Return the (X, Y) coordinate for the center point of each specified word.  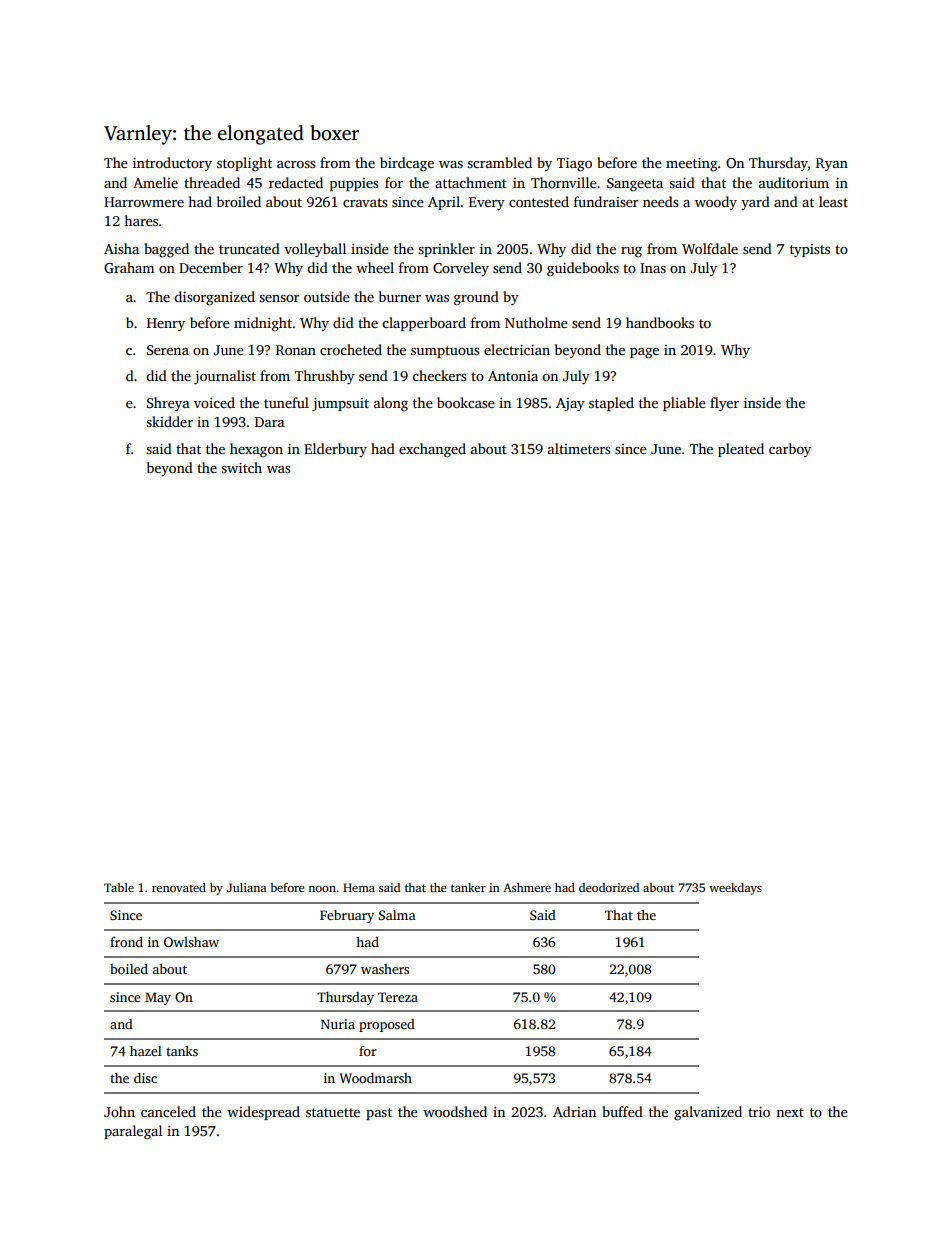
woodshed (455, 1111)
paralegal (133, 1132)
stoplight (244, 164)
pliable (684, 404)
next (790, 1112)
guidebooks (583, 269)
